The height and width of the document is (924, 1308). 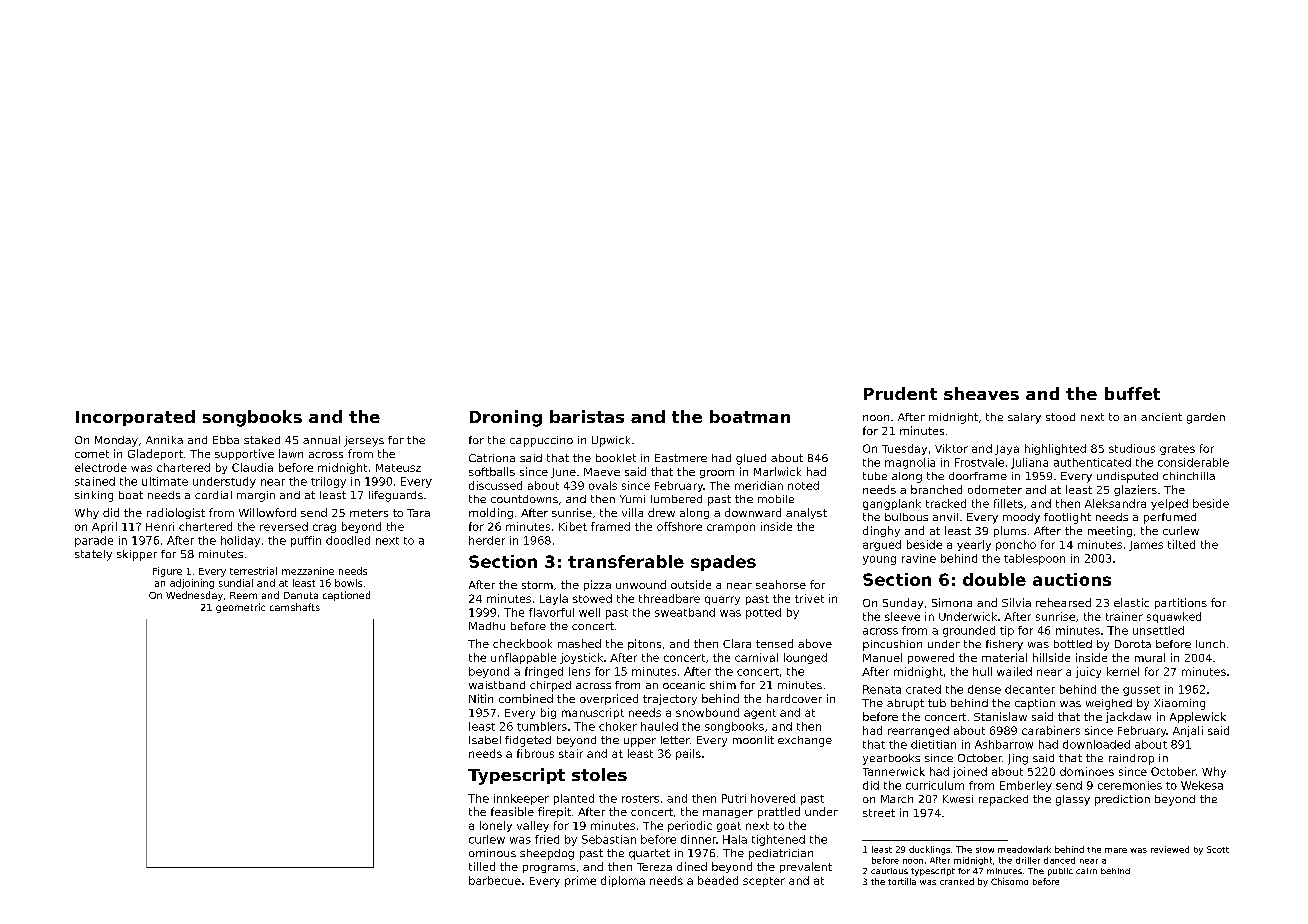 I want to click on baristas, so click(x=587, y=416).
